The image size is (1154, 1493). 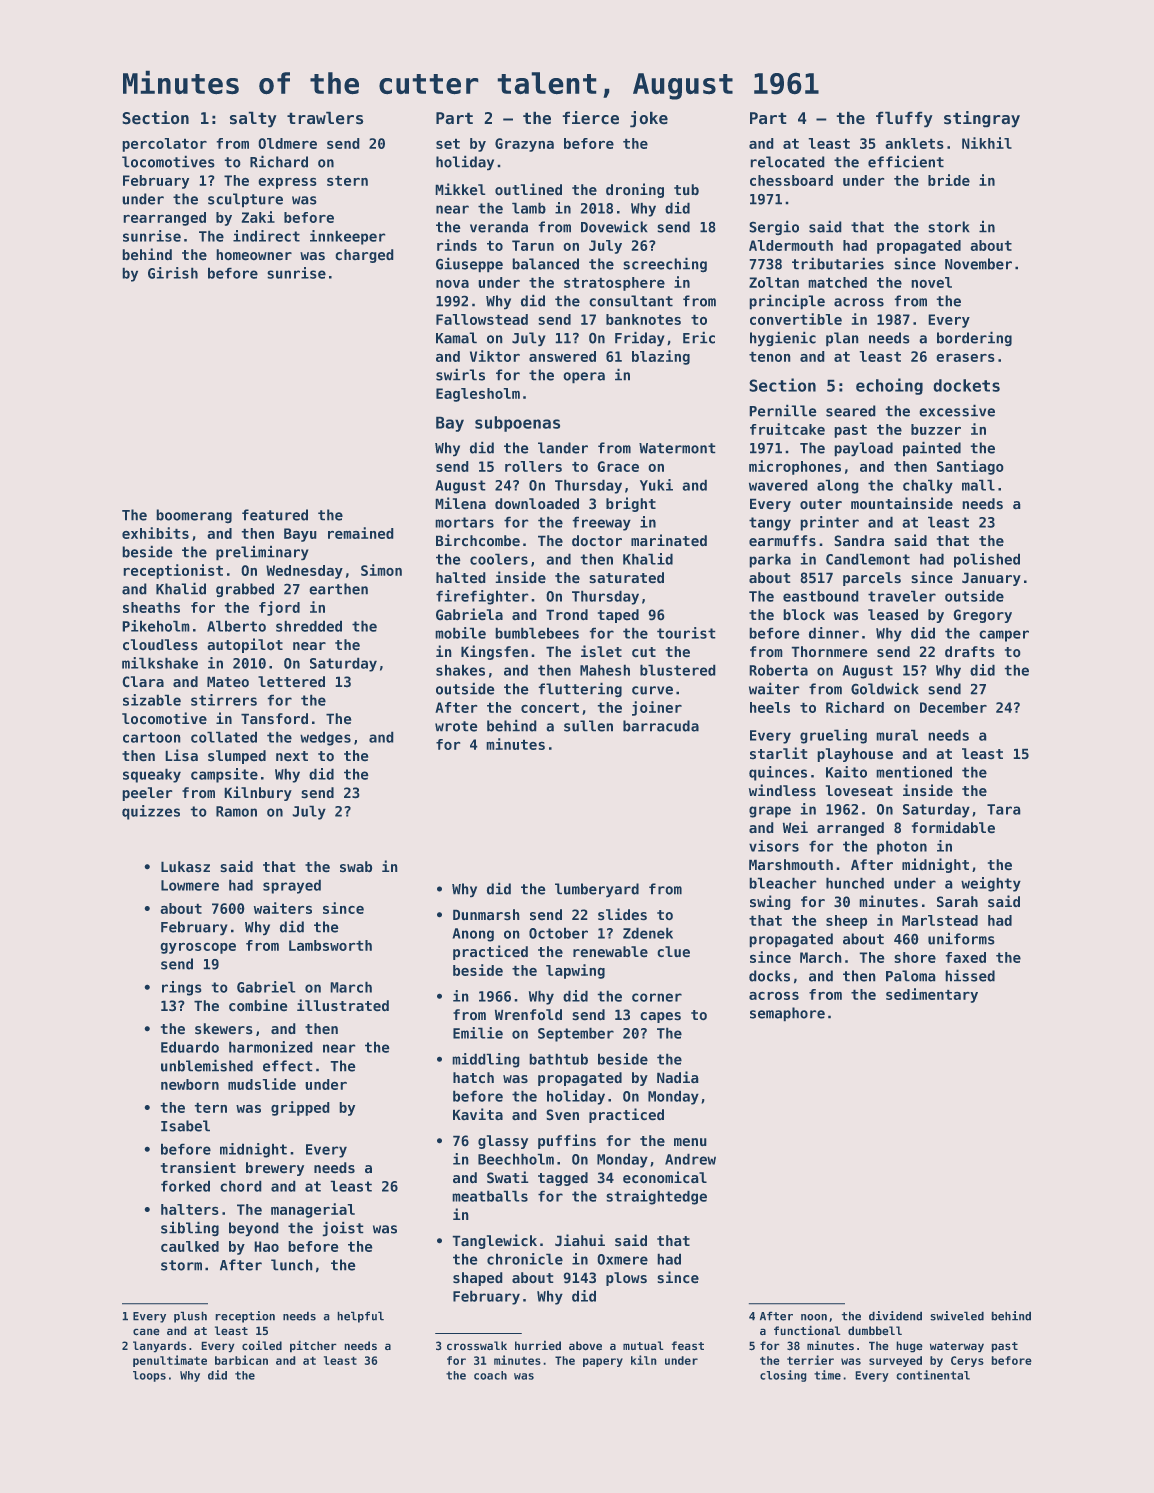 I want to click on November, so click(x=978, y=264).
